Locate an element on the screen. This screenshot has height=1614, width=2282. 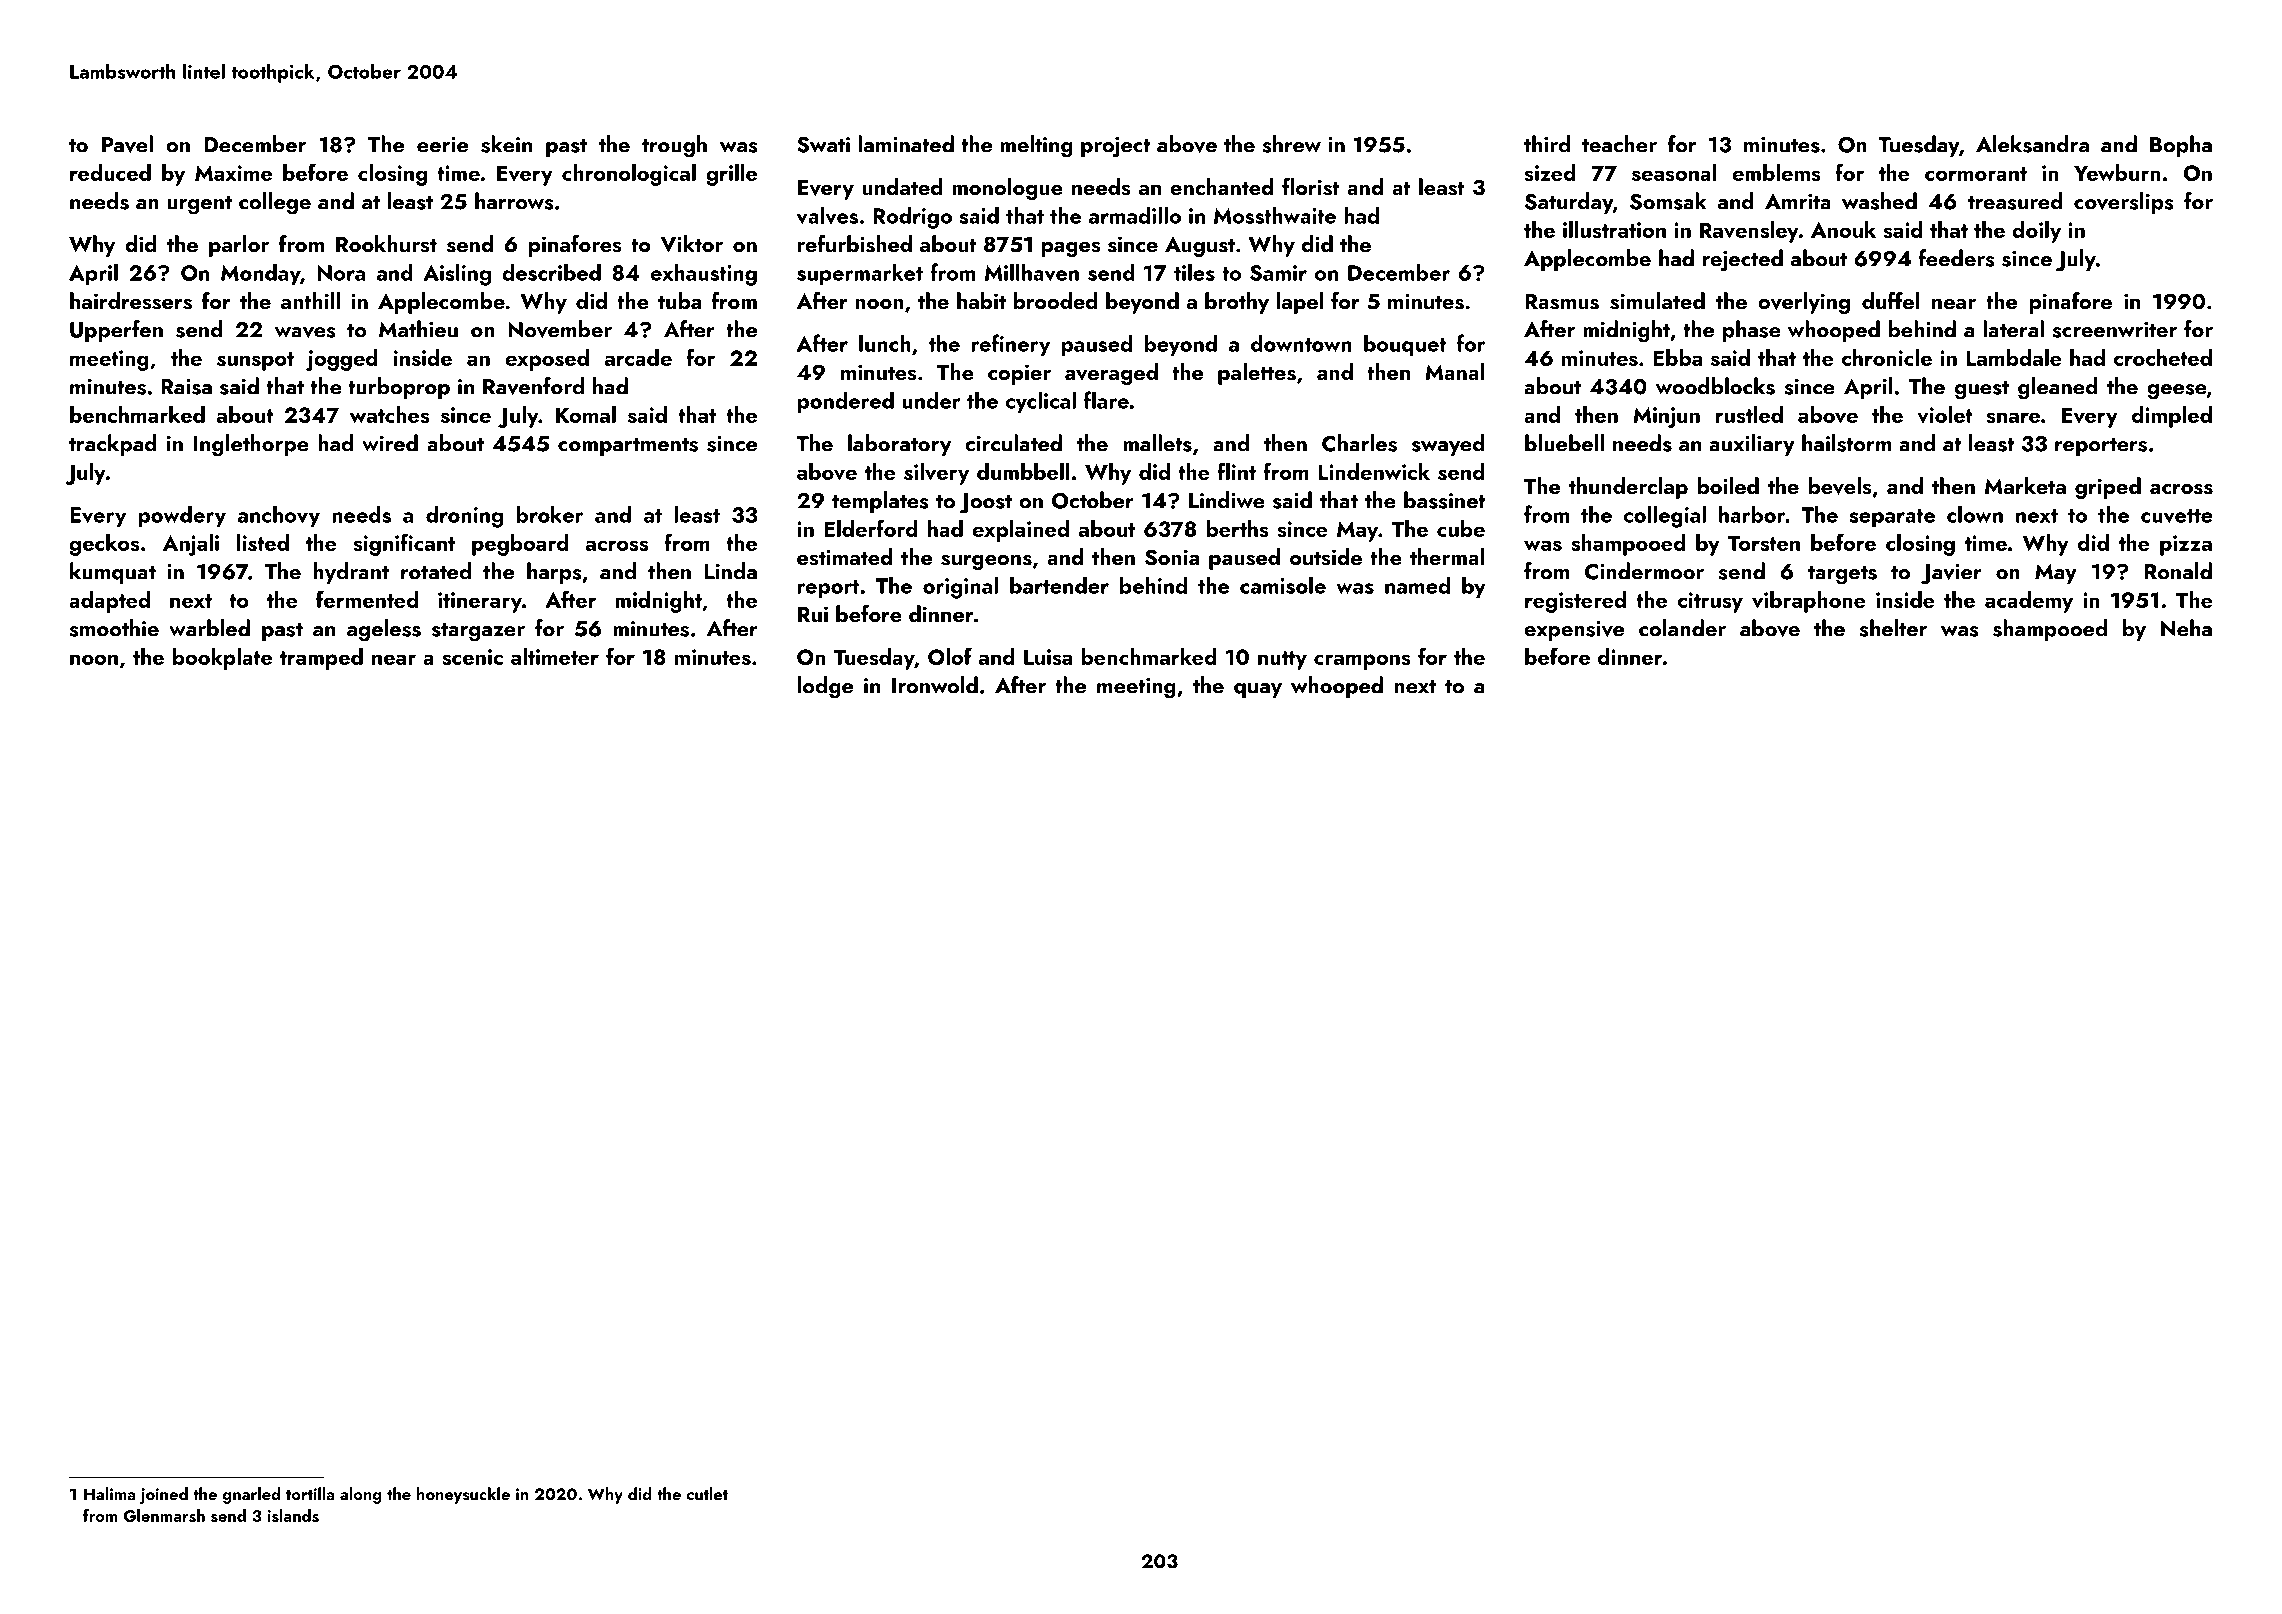
Ironwold is located at coordinates (935, 685).
